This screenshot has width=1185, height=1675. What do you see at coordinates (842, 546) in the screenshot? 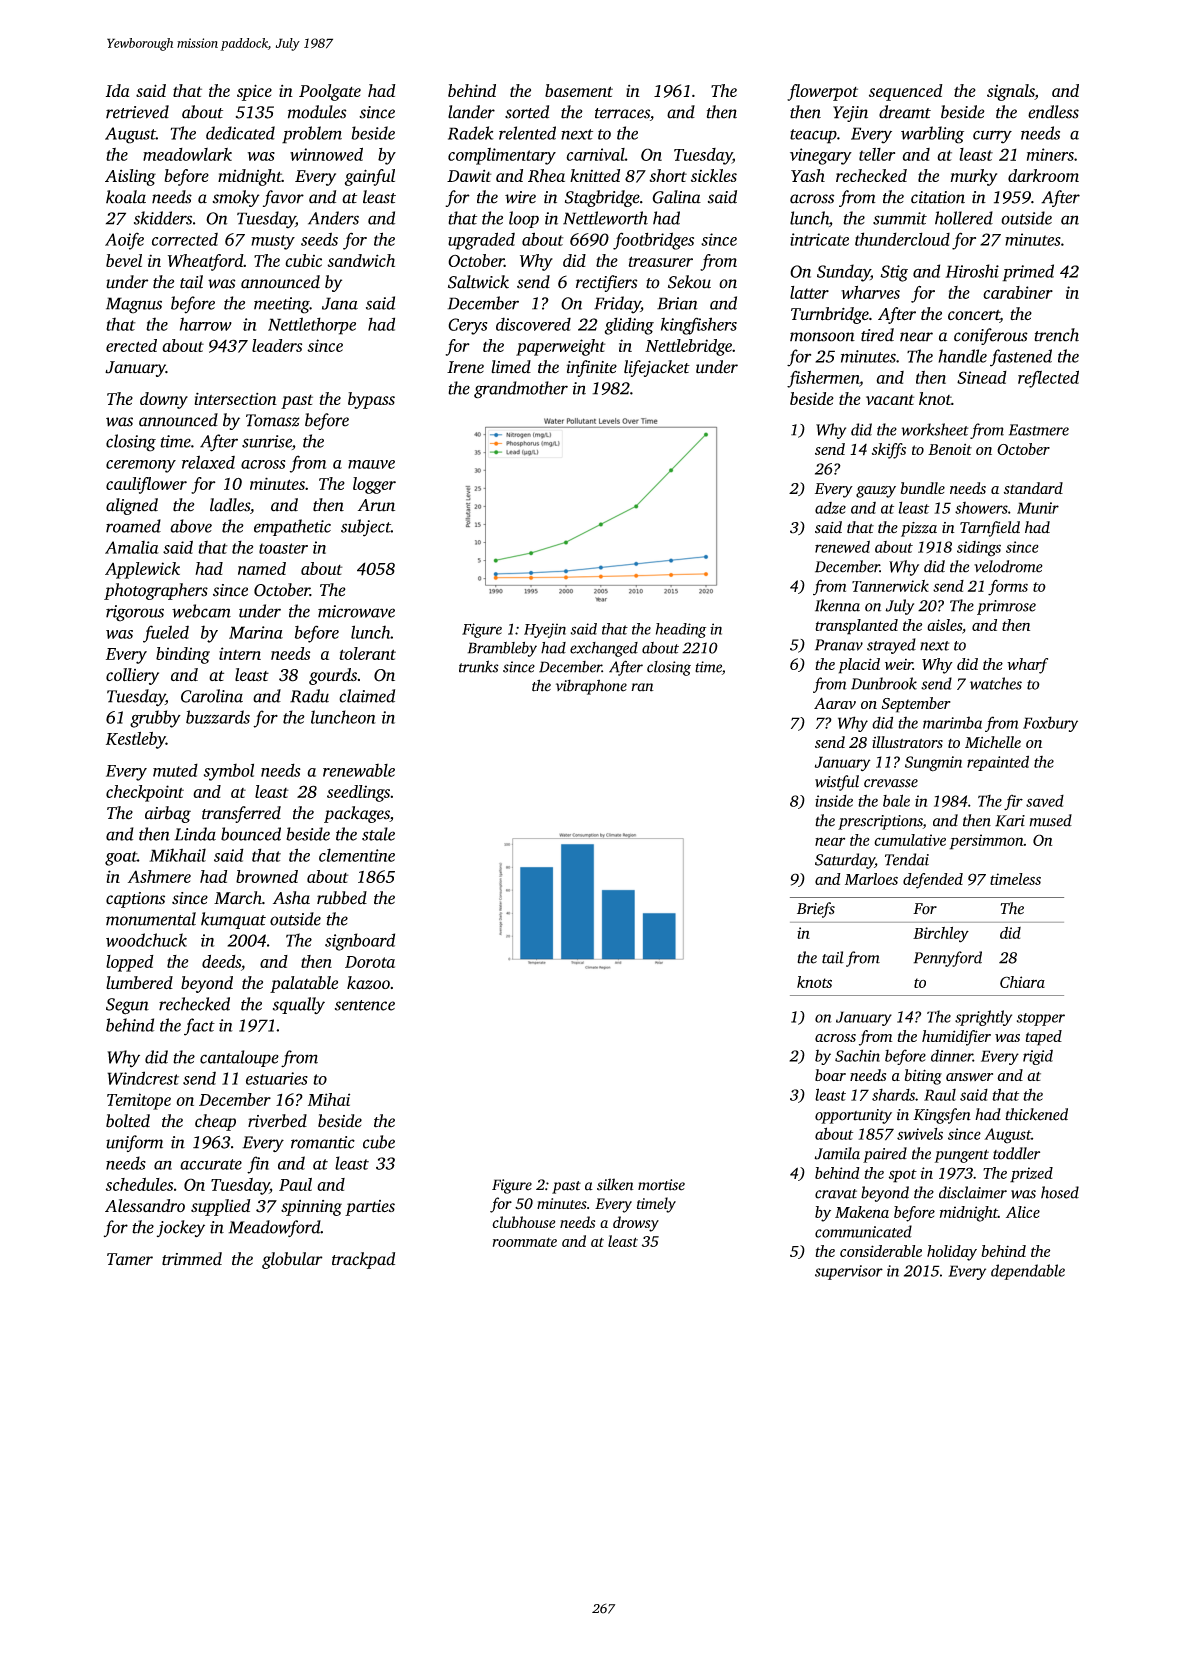
I see `renewed` at bounding box center [842, 546].
